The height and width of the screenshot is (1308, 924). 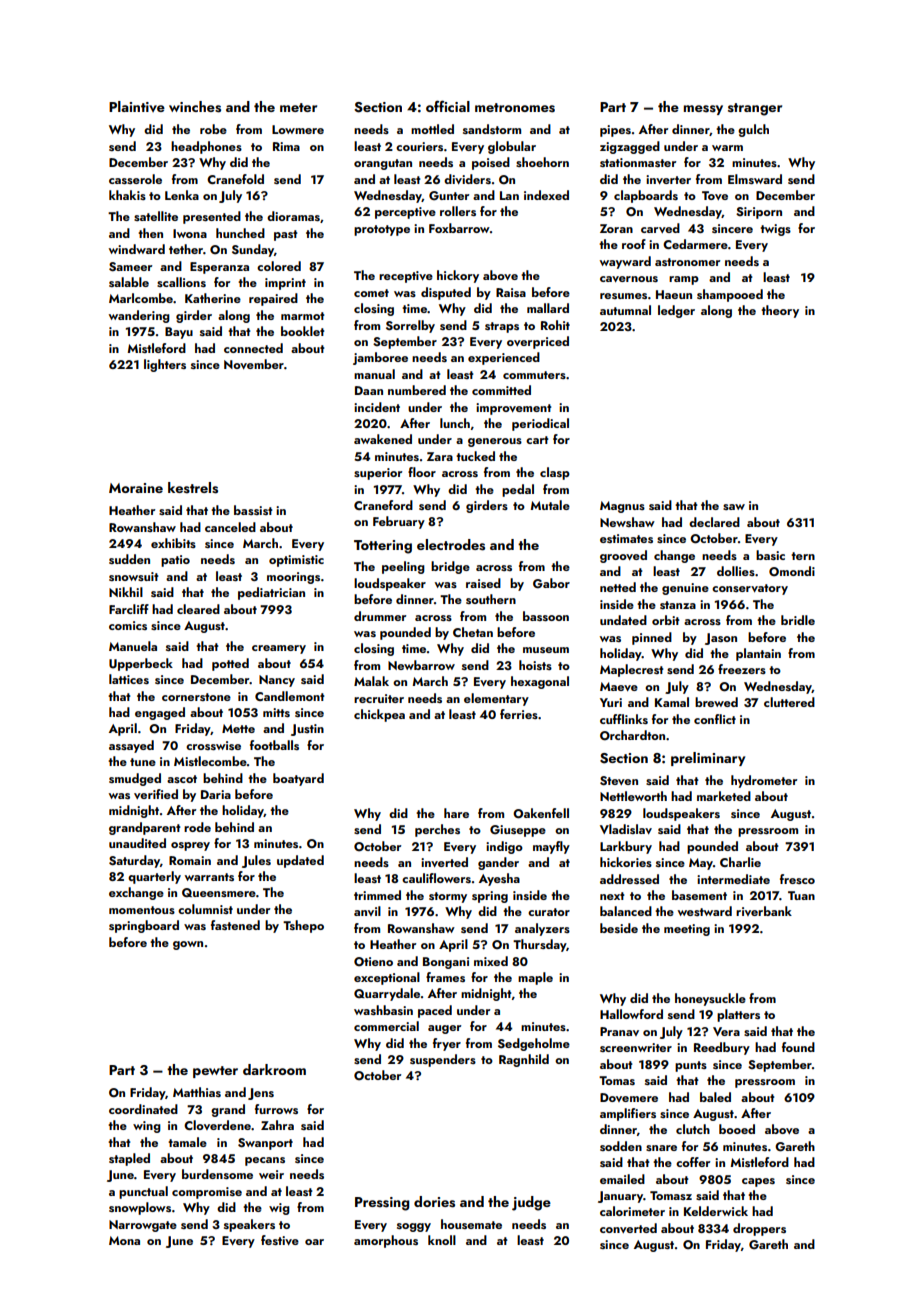 I want to click on raised, so click(x=483, y=583).
